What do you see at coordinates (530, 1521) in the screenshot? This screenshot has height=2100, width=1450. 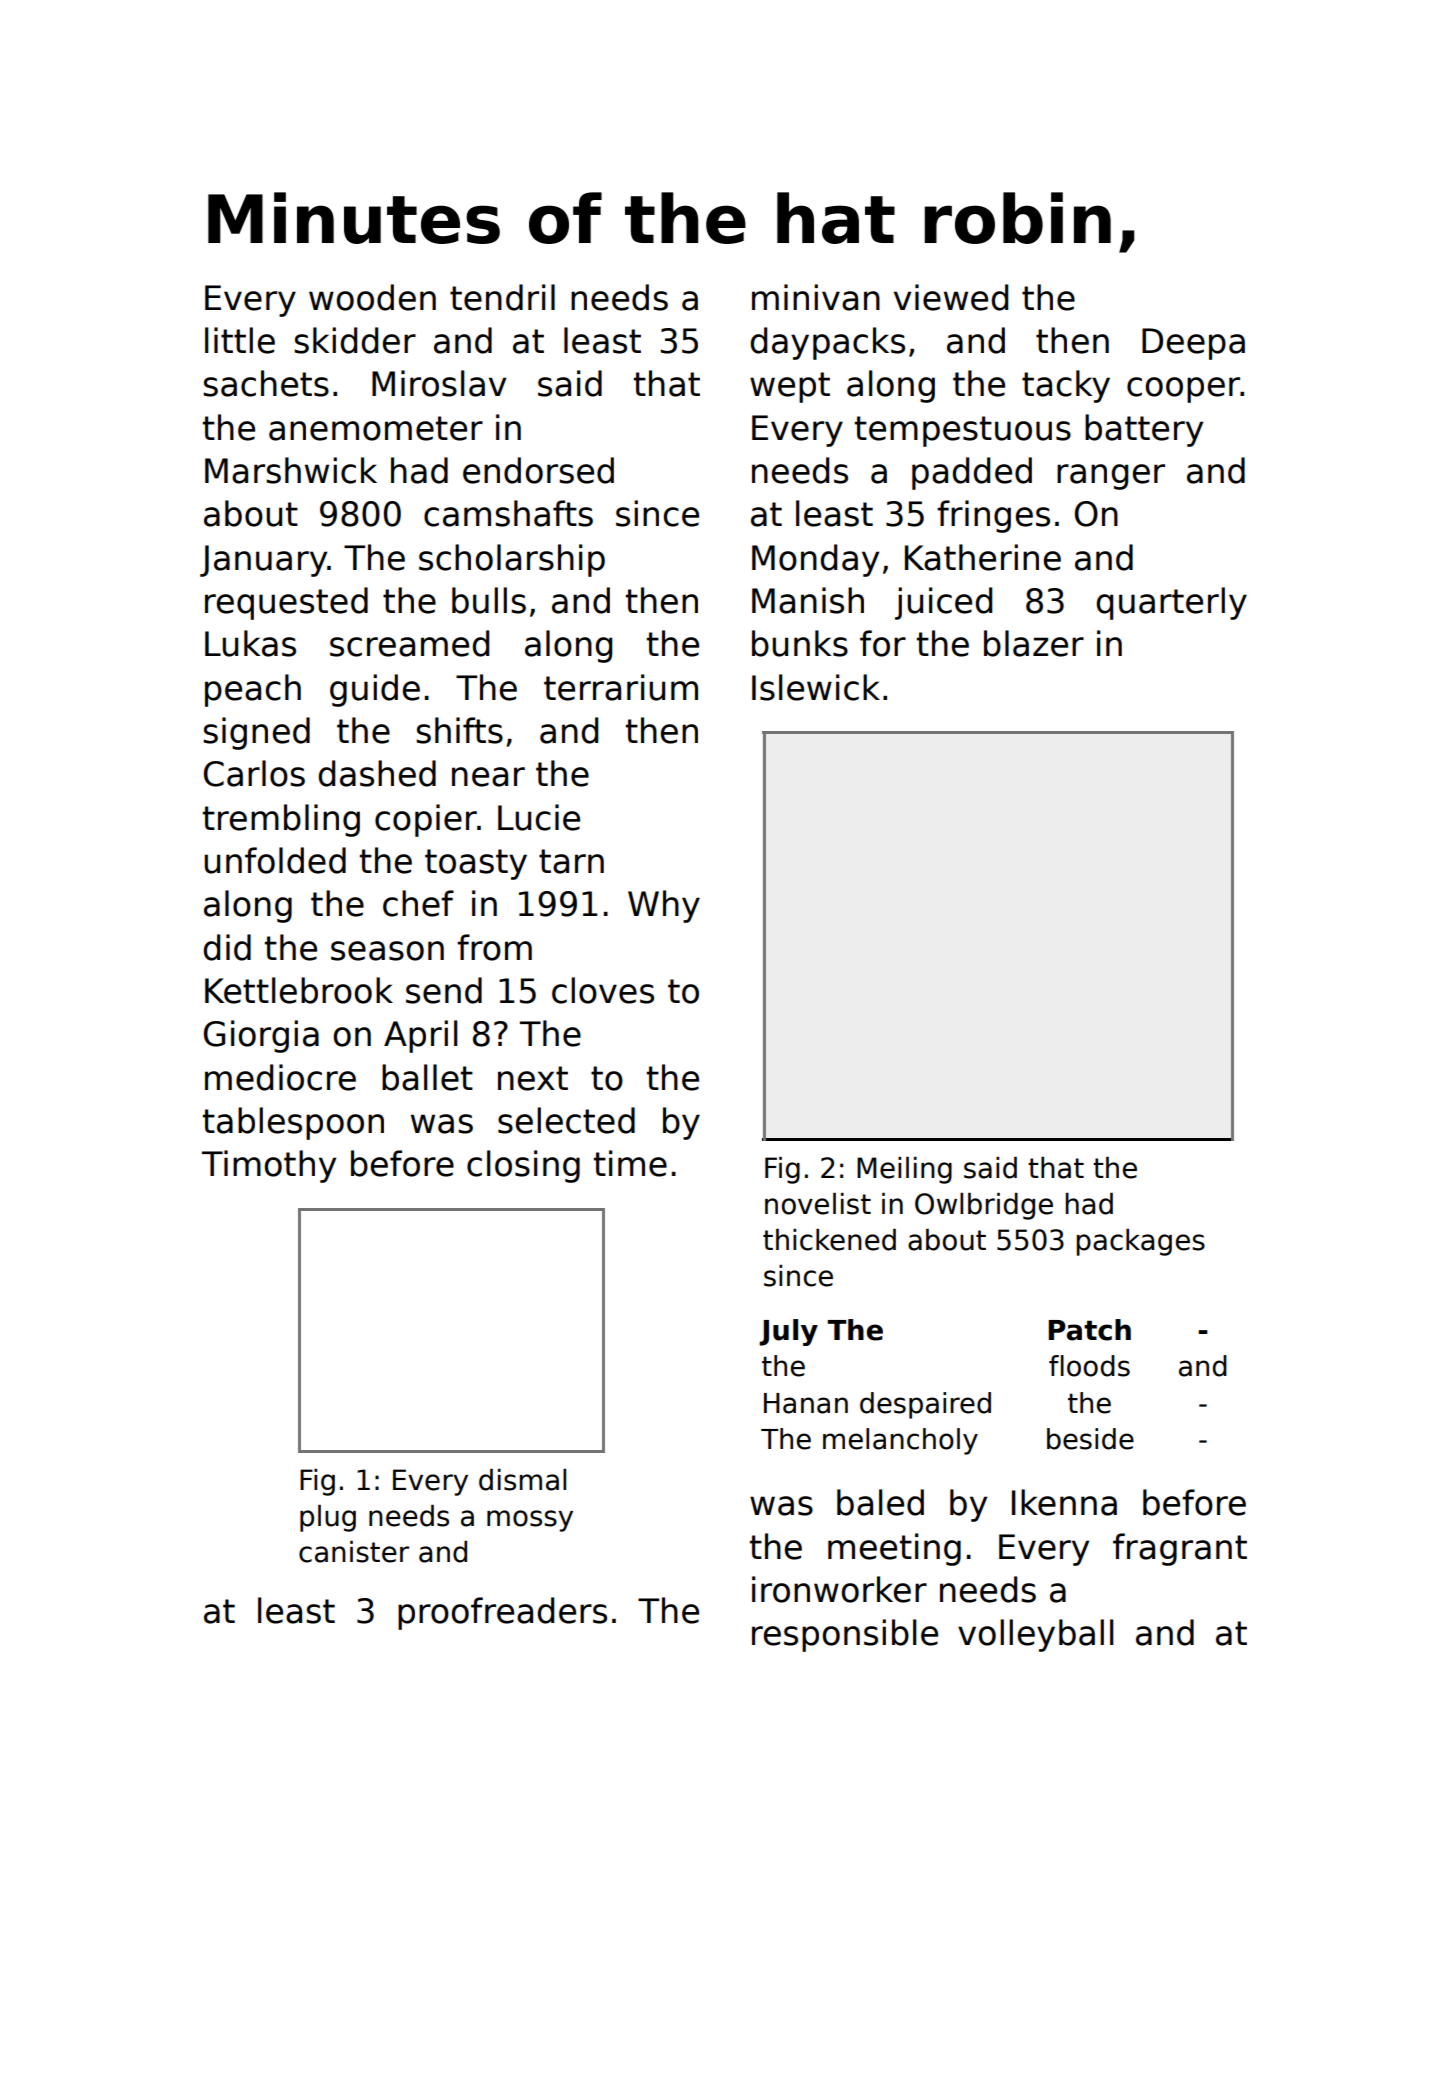 I see `mossy` at bounding box center [530, 1521].
